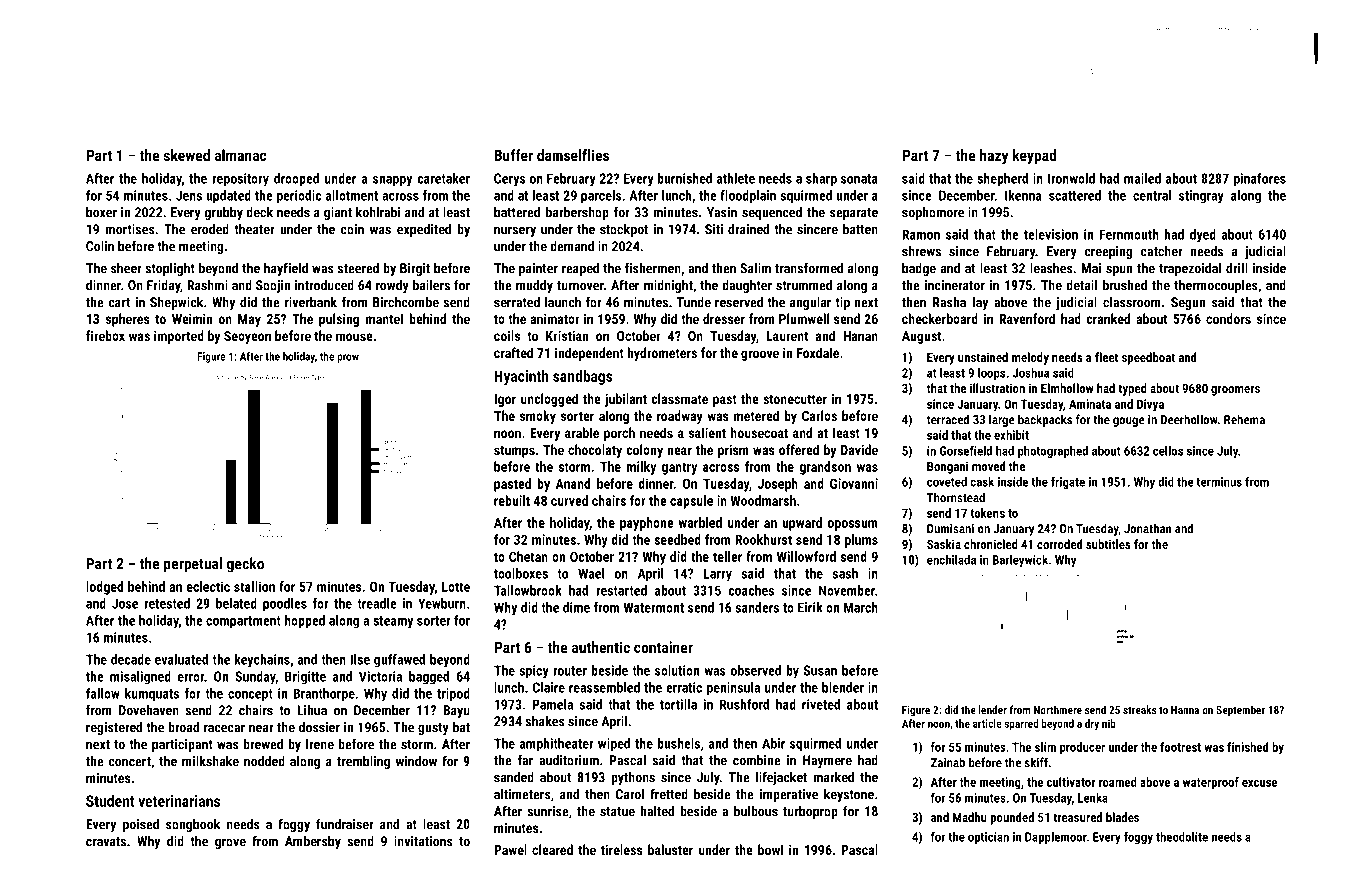 This screenshot has width=1372, height=887. I want to click on pinafores, so click(1260, 179).
